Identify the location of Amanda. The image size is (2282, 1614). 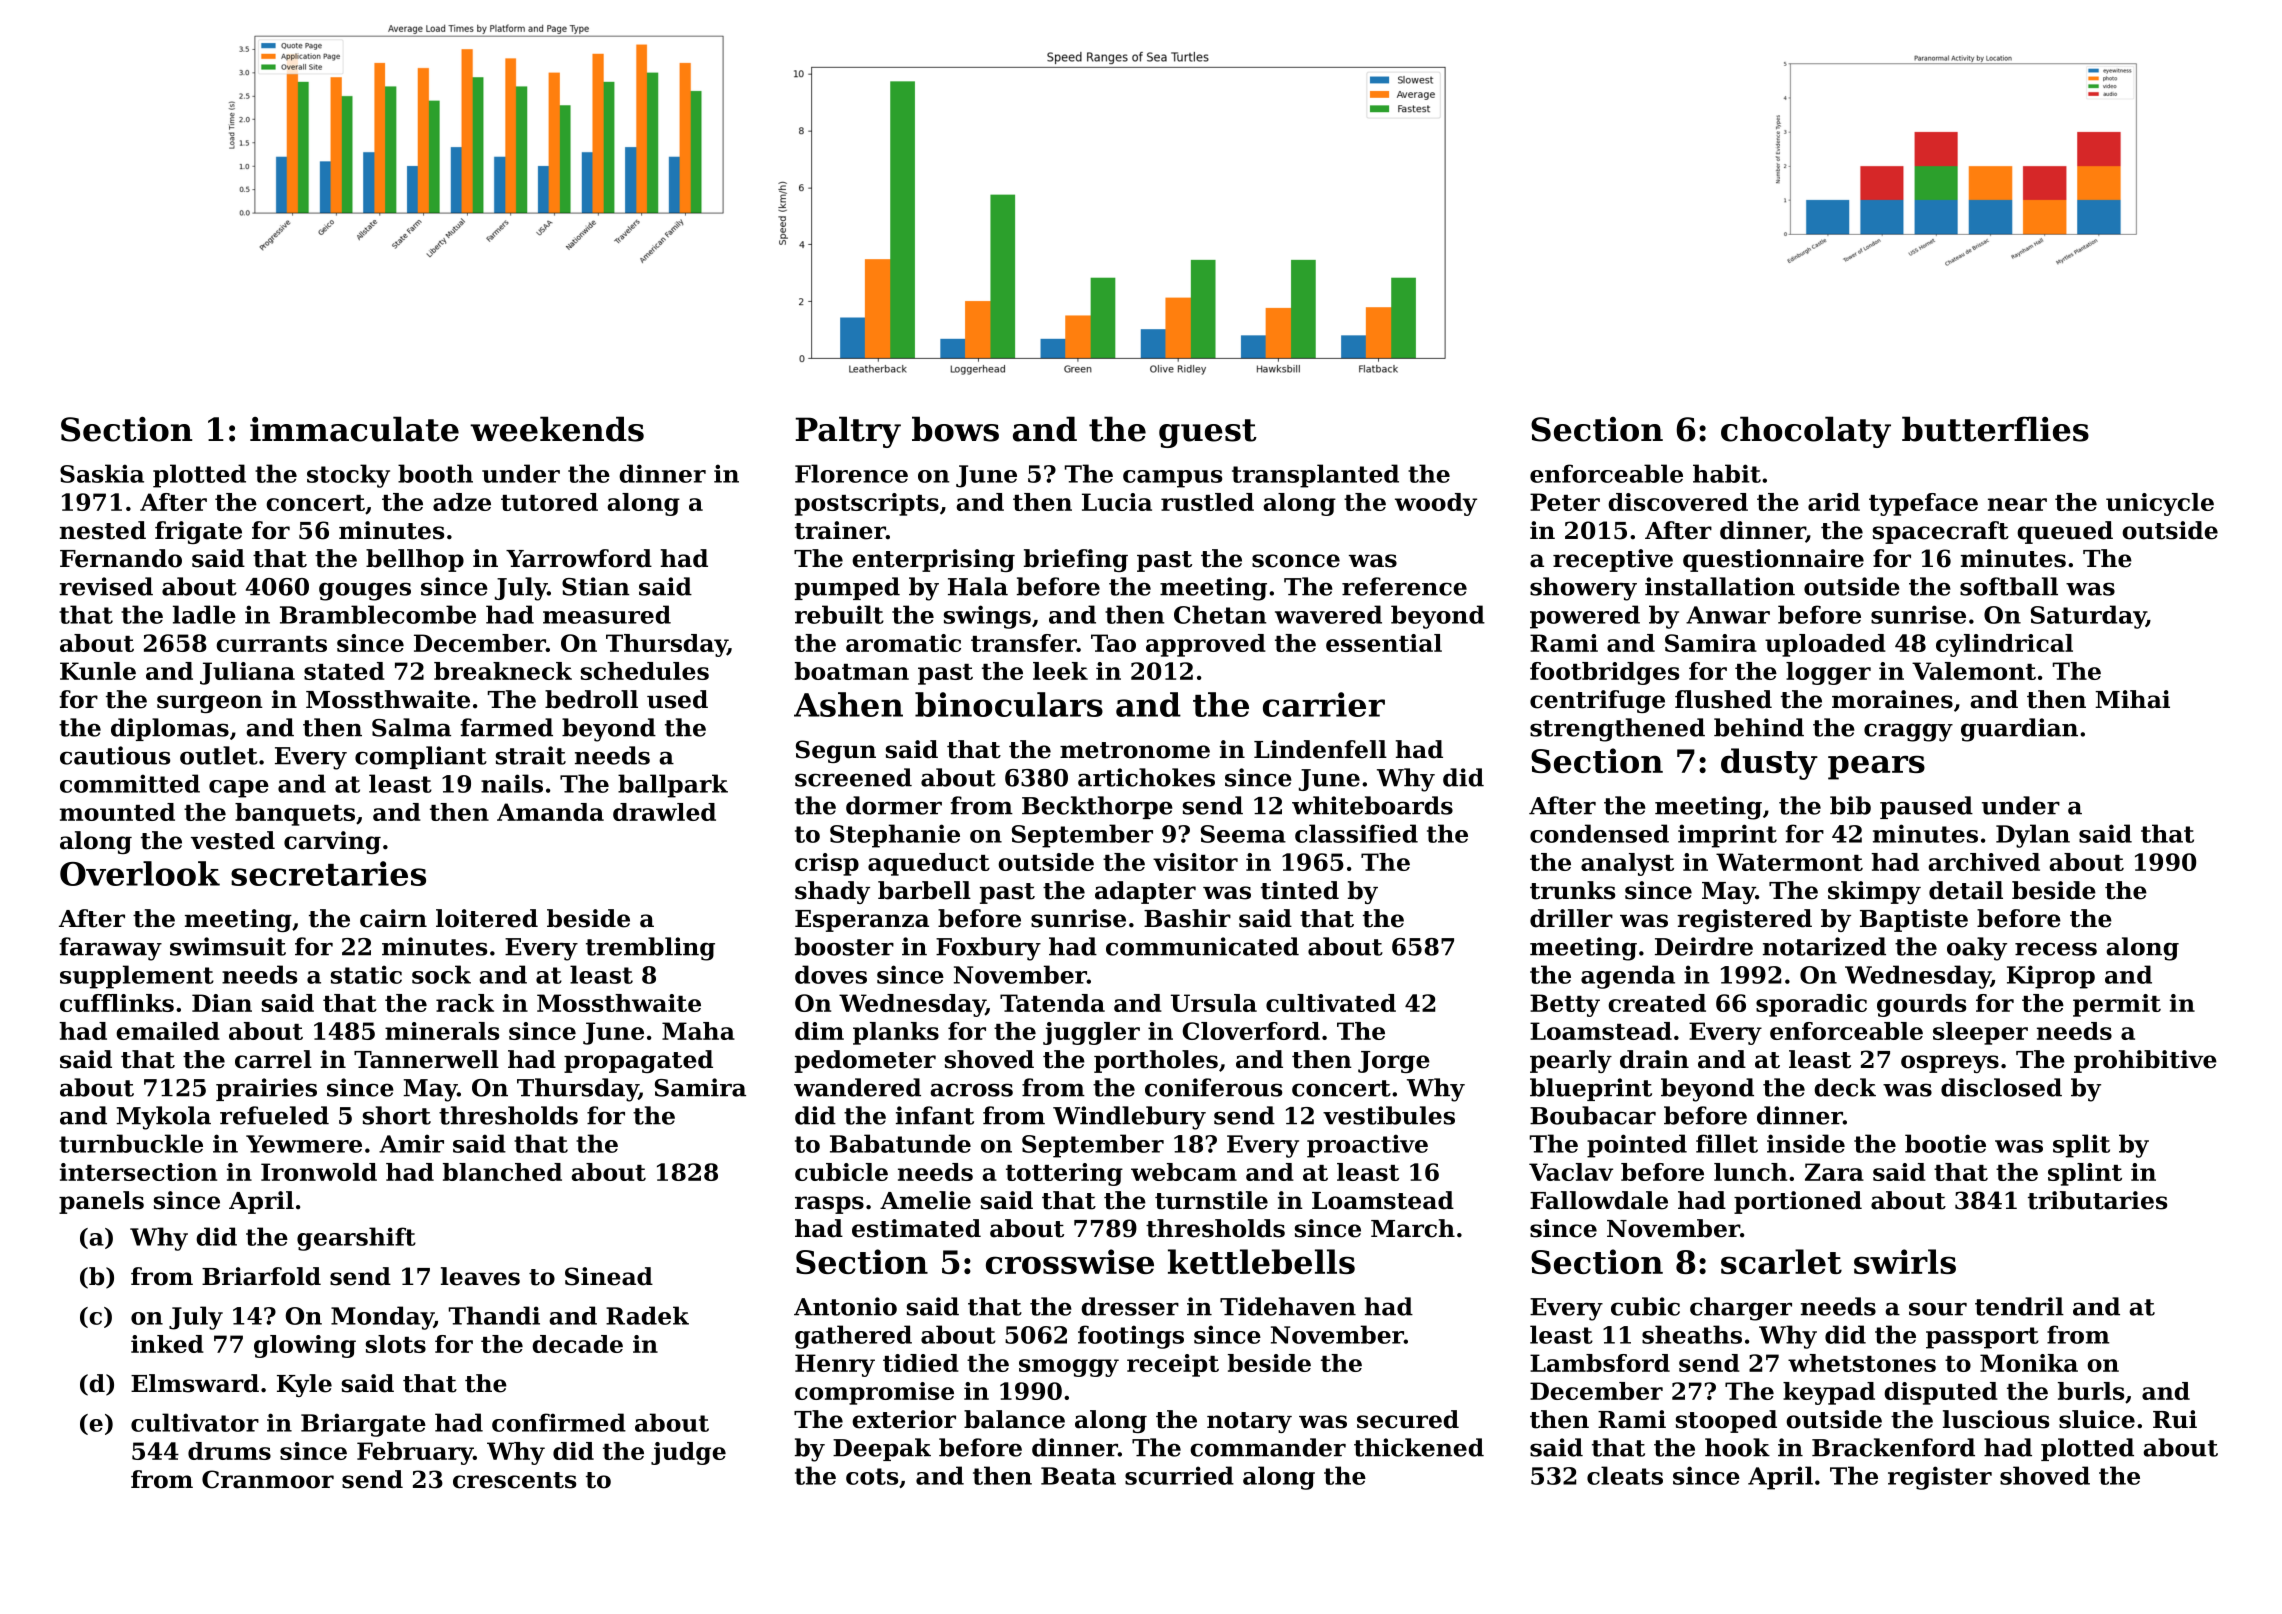
(550, 812).
